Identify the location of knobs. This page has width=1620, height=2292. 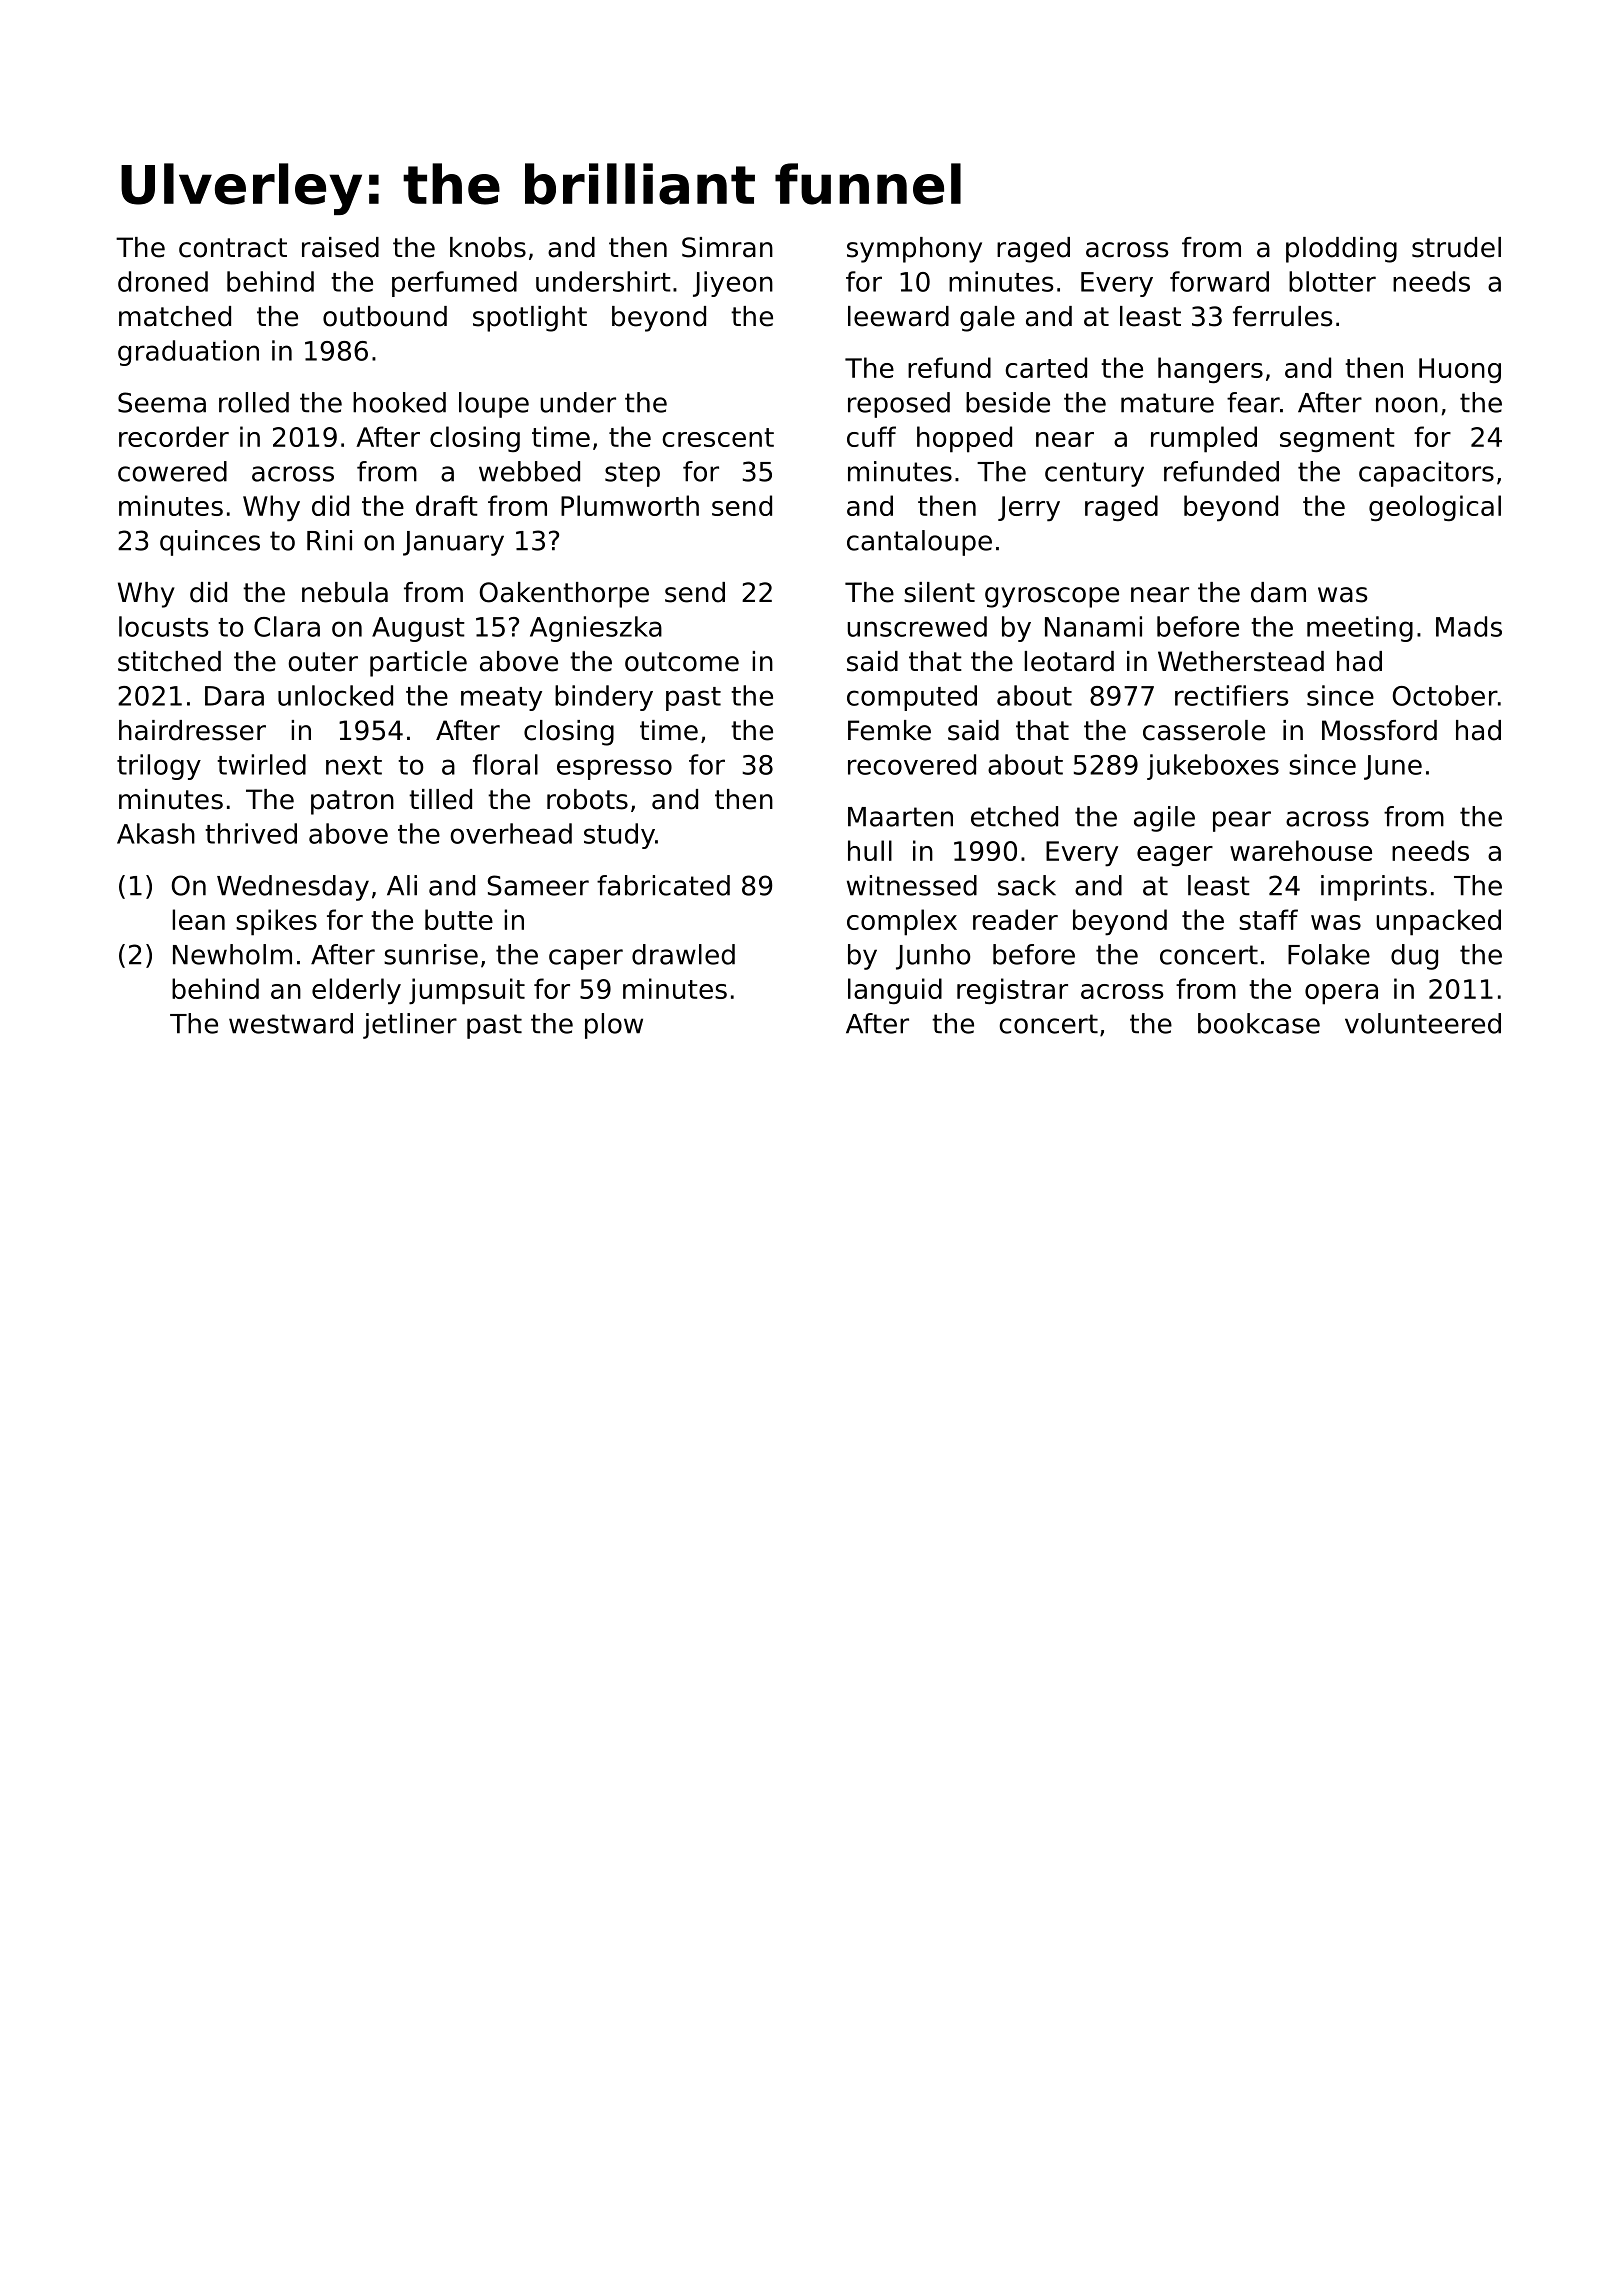
(488, 247).
